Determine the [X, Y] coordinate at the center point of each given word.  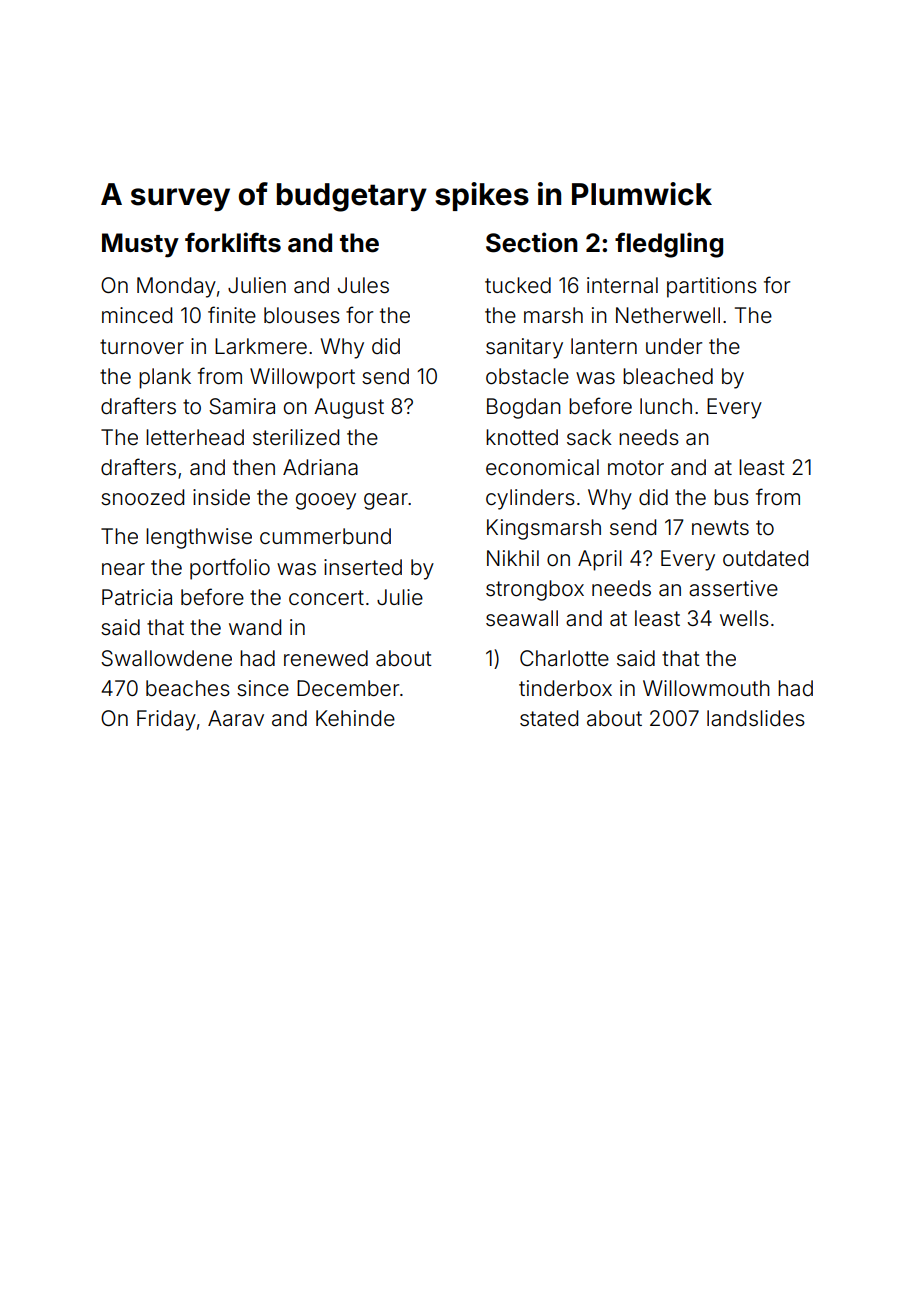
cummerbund [325, 536]
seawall [522, 618]
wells [744, 618]
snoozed [142, 497]
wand [255, 627]
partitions [712, 287]
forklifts [233, 242]
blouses [302, 315]
